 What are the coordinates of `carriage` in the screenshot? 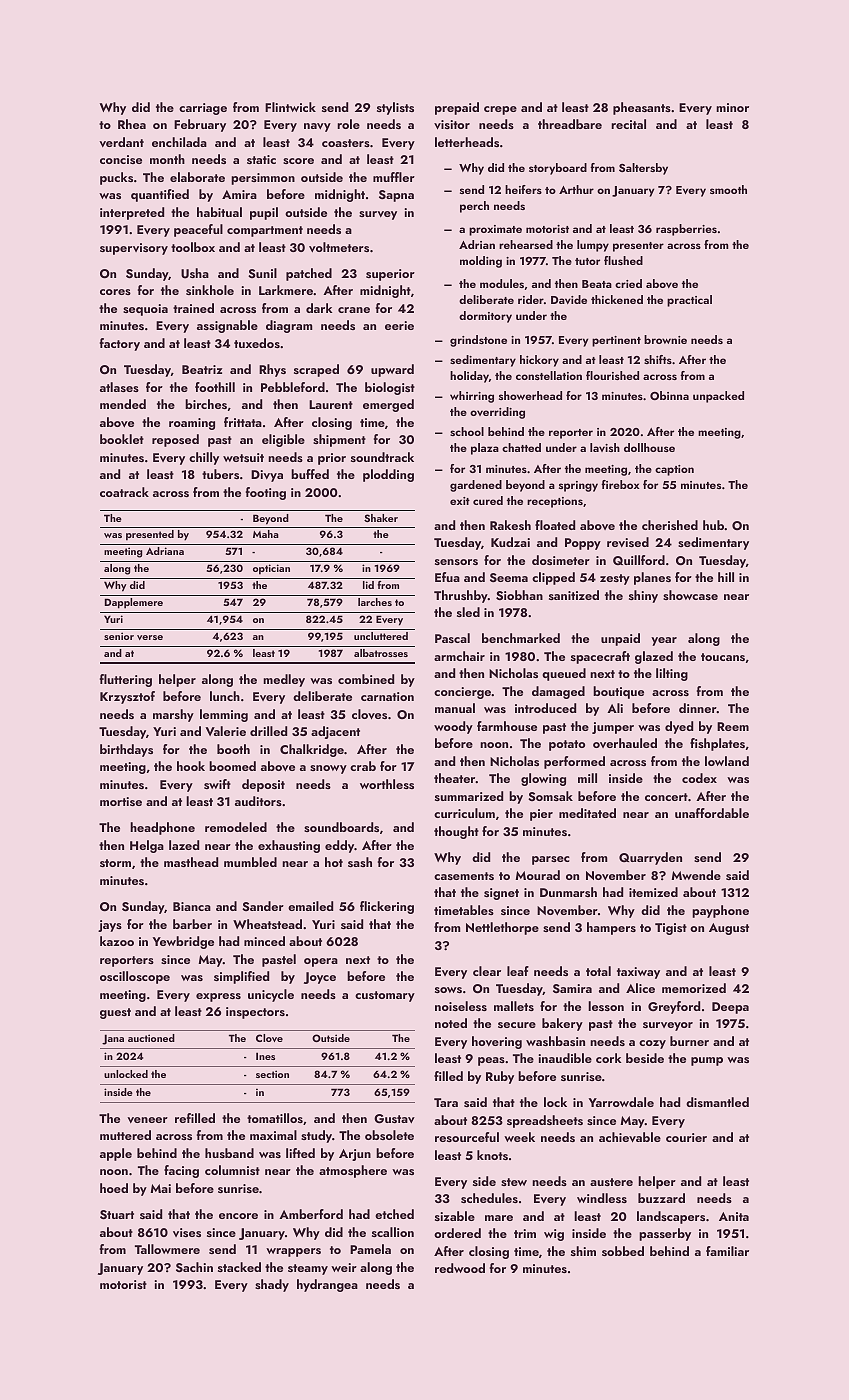 It's located at (203, 109).
